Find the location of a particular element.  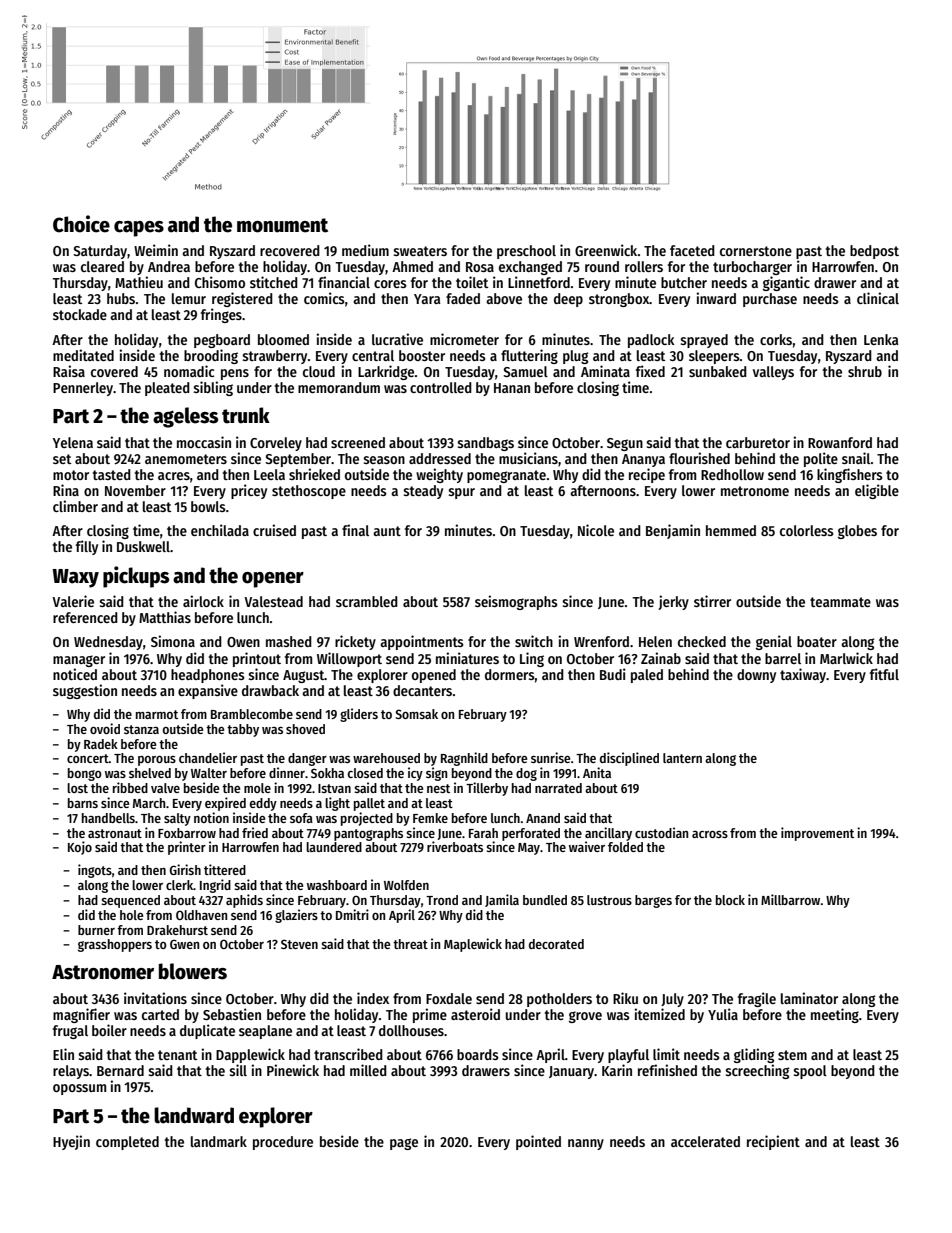

Anita is located at coordinates (597, 772).
